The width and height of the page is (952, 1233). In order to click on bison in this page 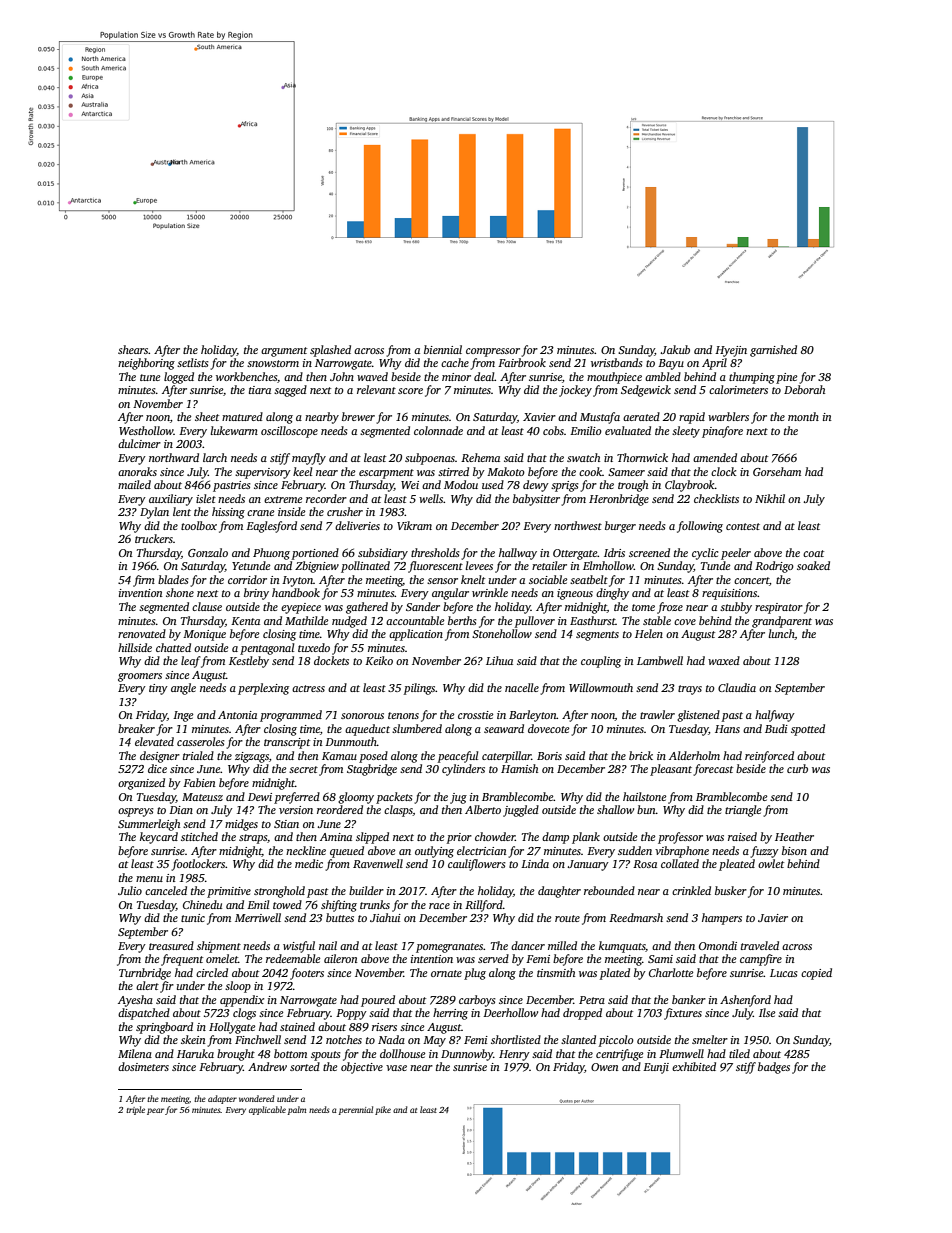, I will do `click(794, 850)`.
